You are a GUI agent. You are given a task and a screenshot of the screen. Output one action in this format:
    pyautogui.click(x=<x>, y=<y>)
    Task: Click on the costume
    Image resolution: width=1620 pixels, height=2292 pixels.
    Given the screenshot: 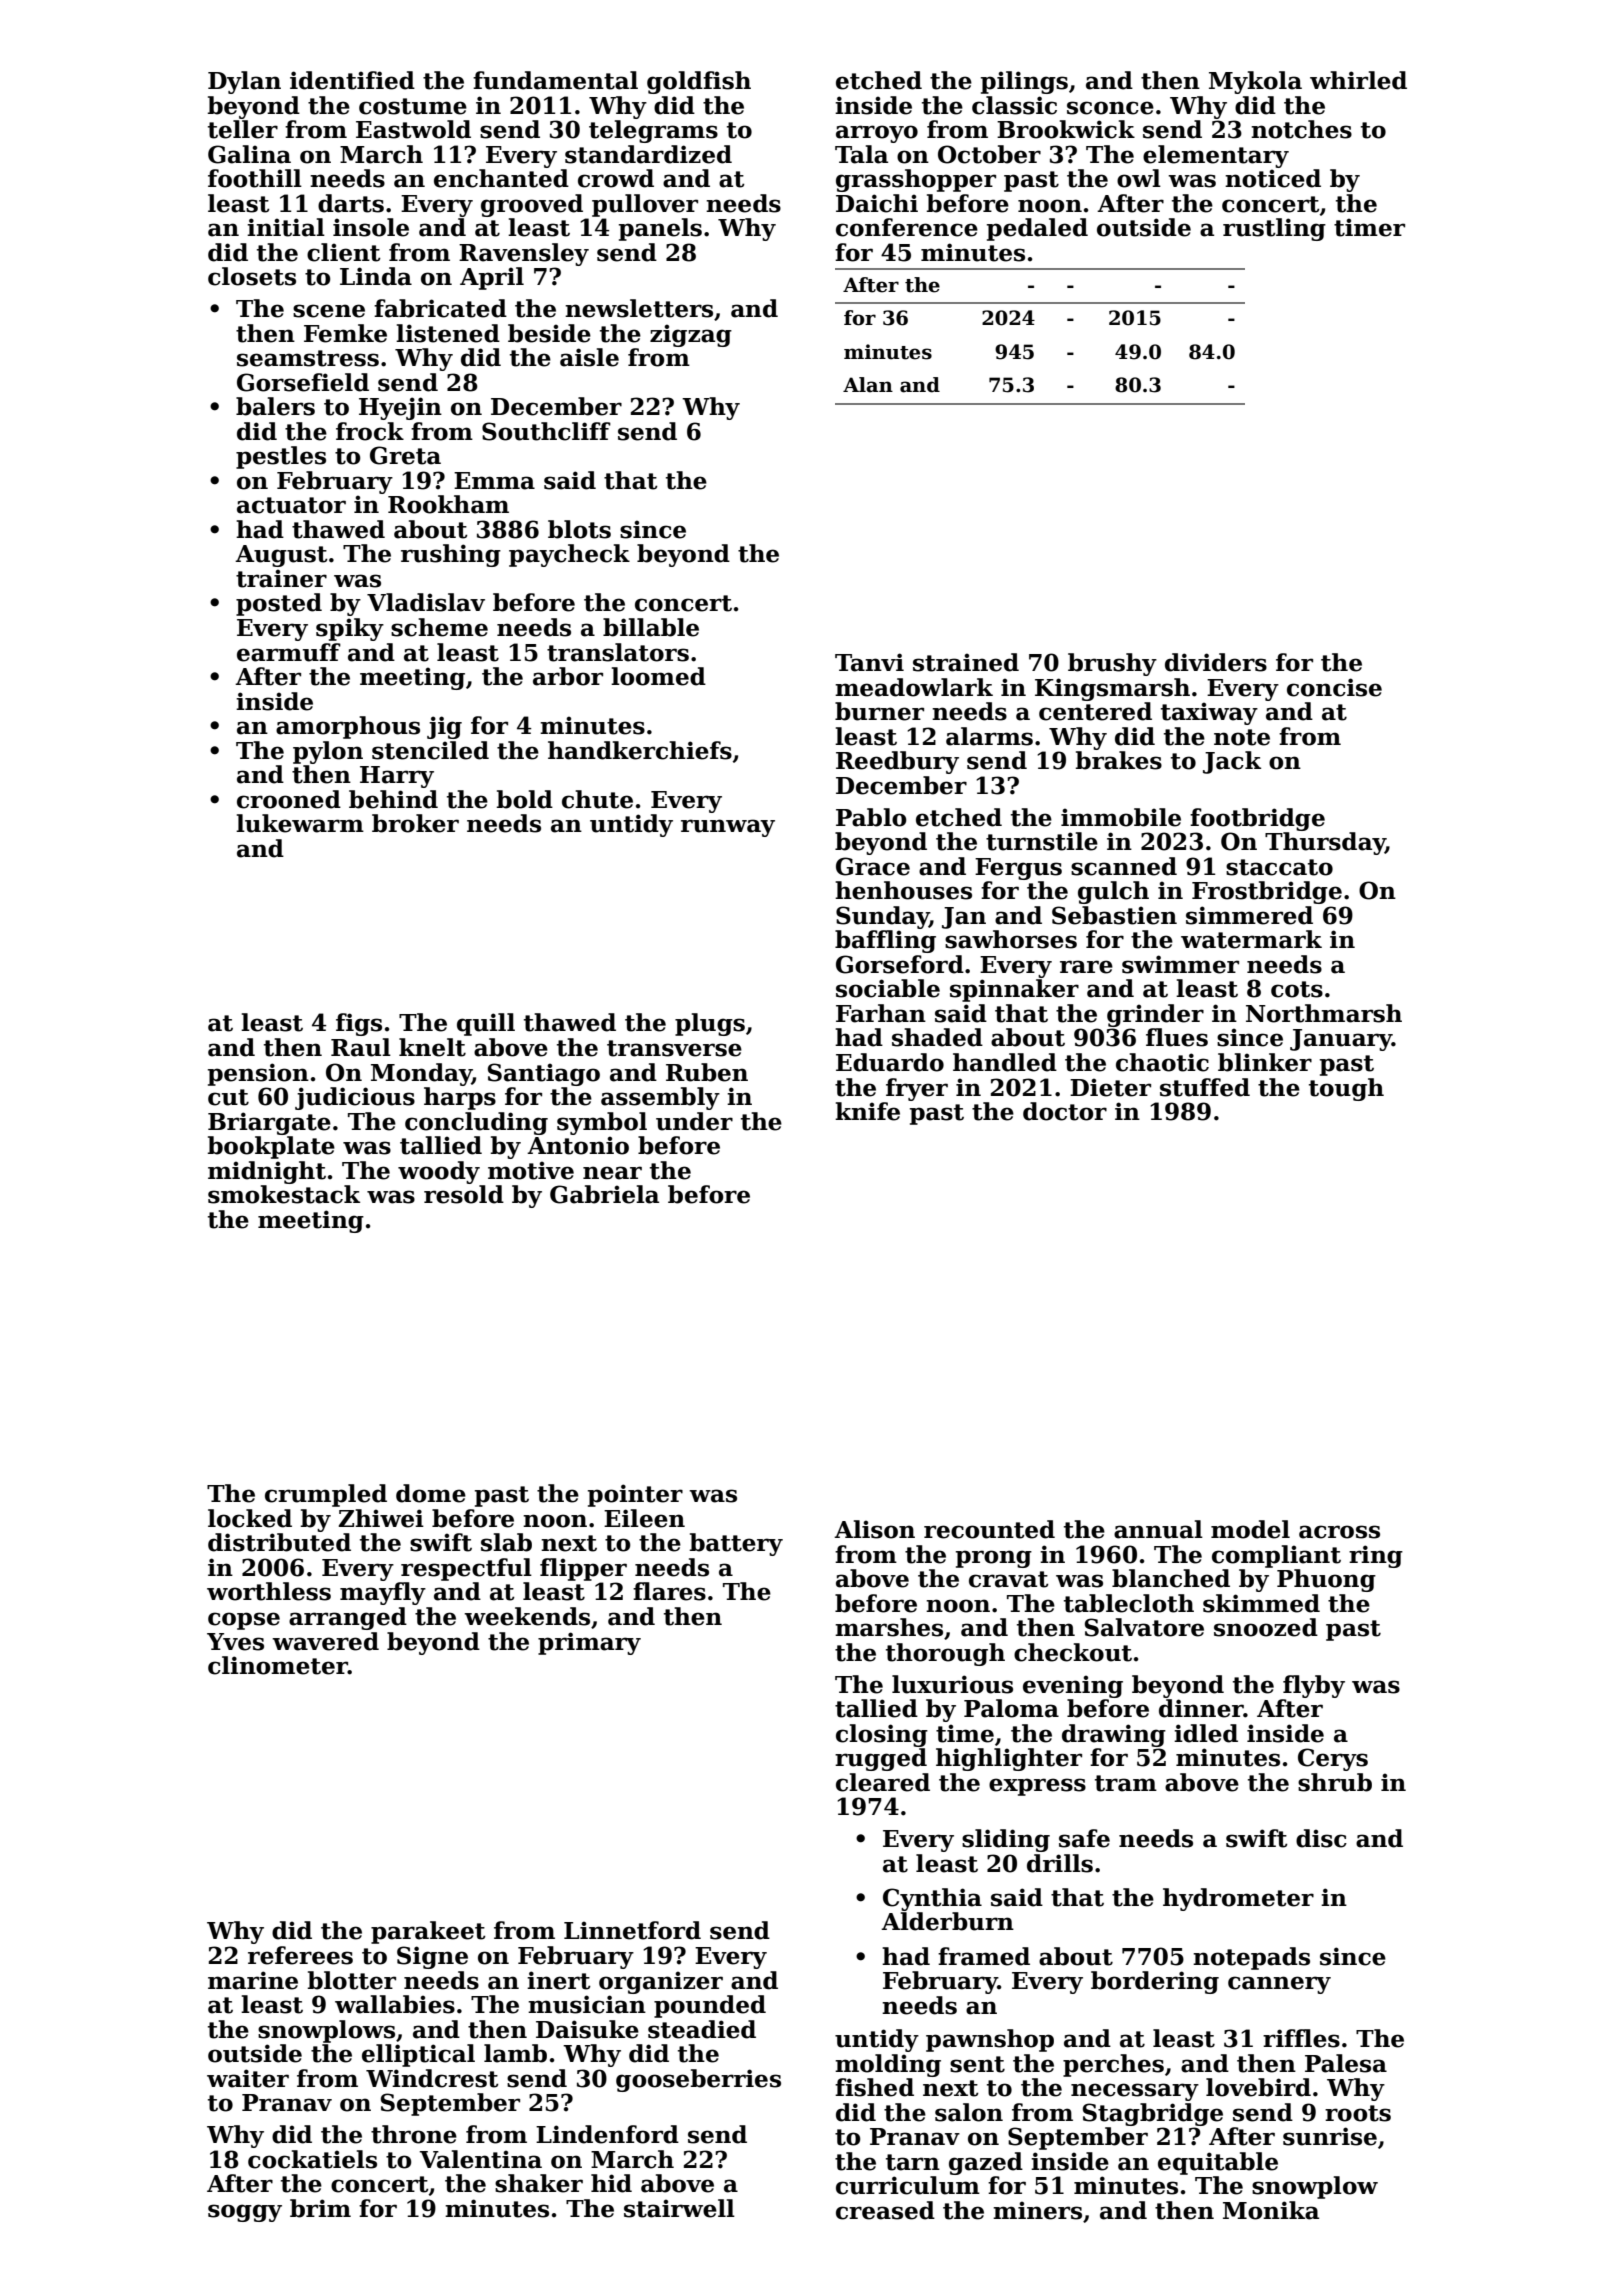 What is the action you would take?
    pyautogui.click(x=413, y=106)
